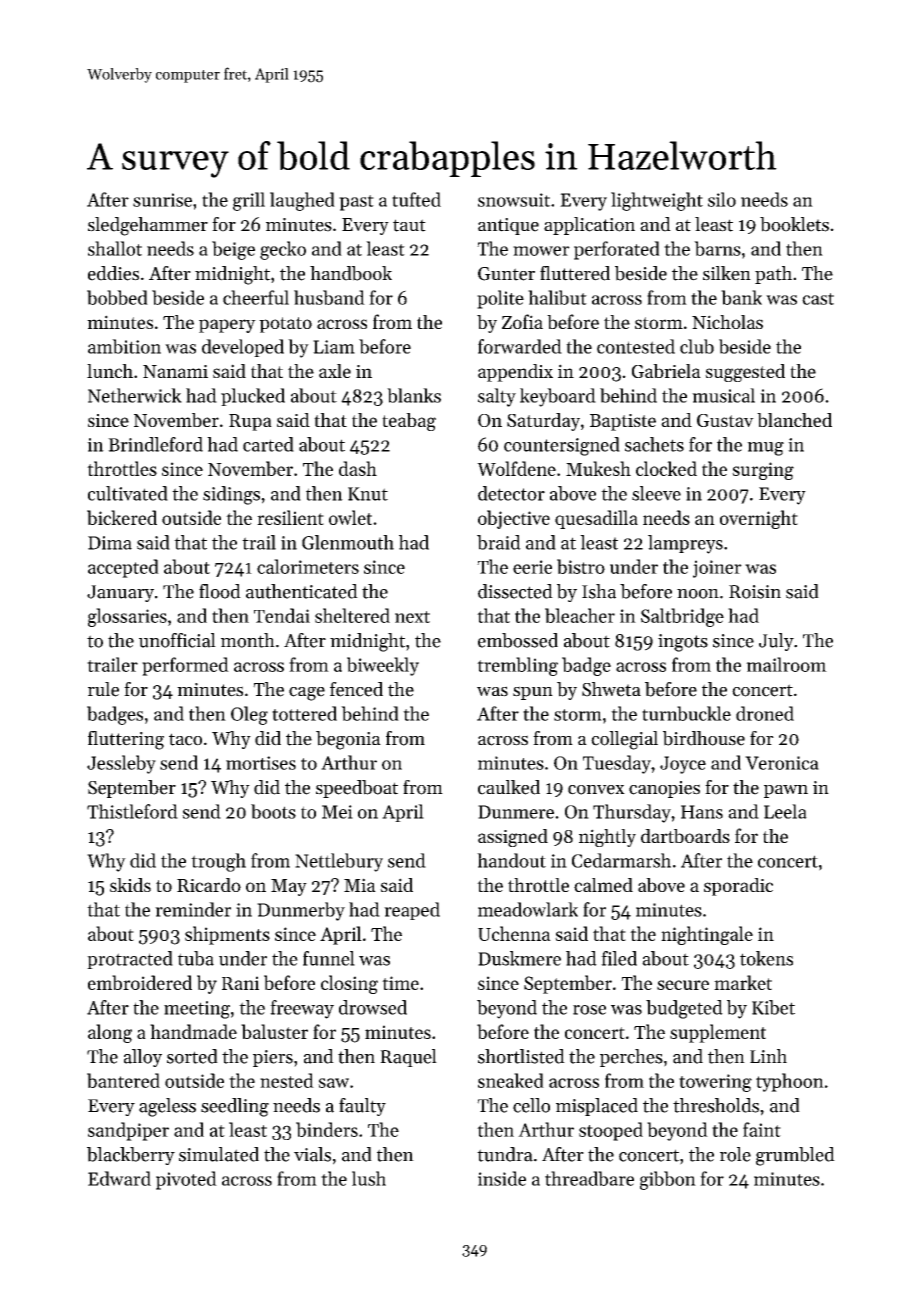 The width and height of the screenshot is (924, 1314). Describe the element at coordinates (514, 933) in the screenshot. I see `Uchenna` at that location.
